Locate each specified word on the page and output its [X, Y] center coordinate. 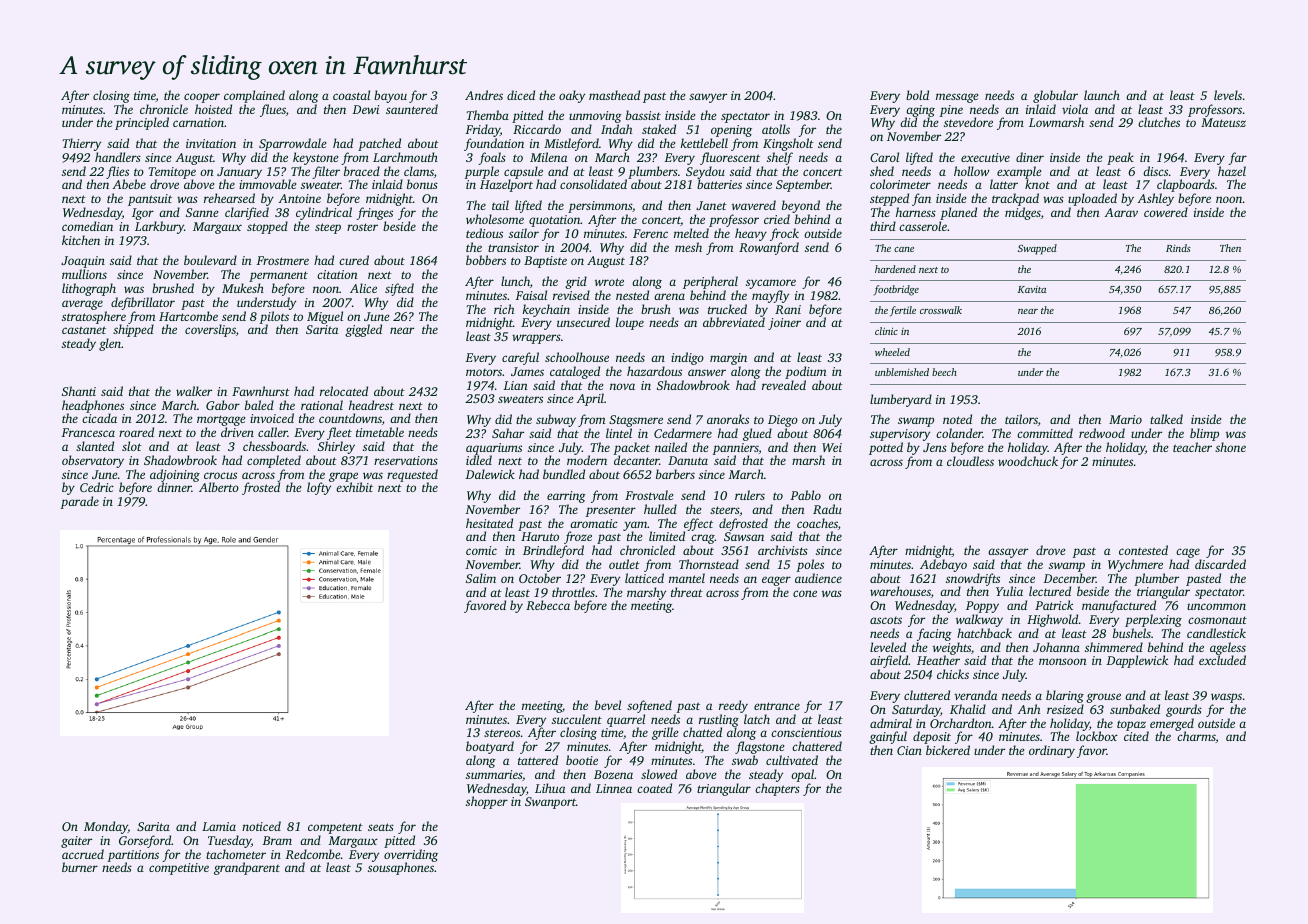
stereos [502, 733]
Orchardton [961, 723]
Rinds [1178, 248]
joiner [784, 324]
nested [632, 295]
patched [379, 144]
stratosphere [94, 318]
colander [959, 433]
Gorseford [145, 841]
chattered [817, 746]
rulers [750, 495]
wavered [754, 205]
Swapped [1037, 249]
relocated [344, 391]
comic [481, 550]
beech [944, 372]
